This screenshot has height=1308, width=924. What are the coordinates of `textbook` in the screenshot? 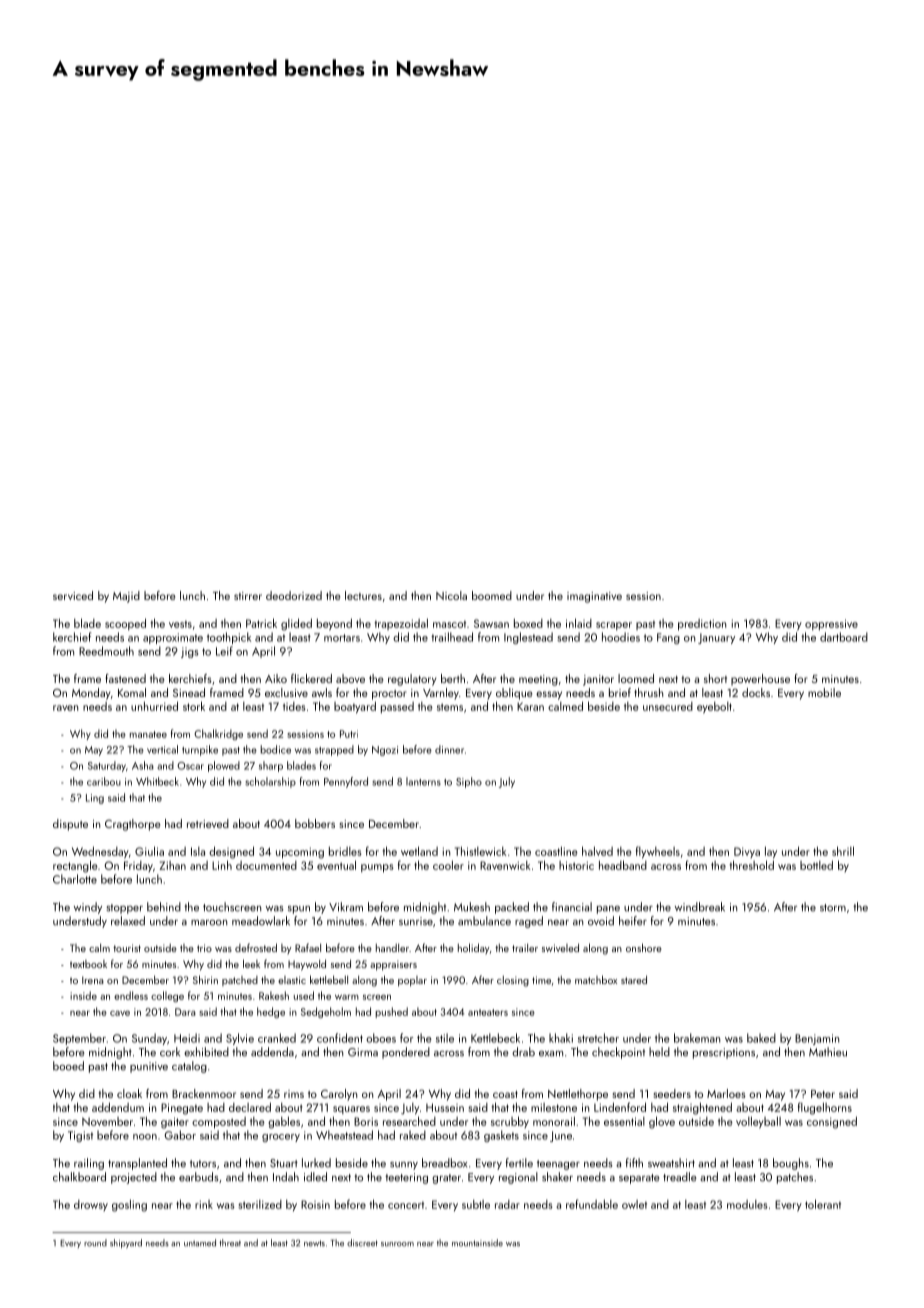 It's located at (88, 964).
